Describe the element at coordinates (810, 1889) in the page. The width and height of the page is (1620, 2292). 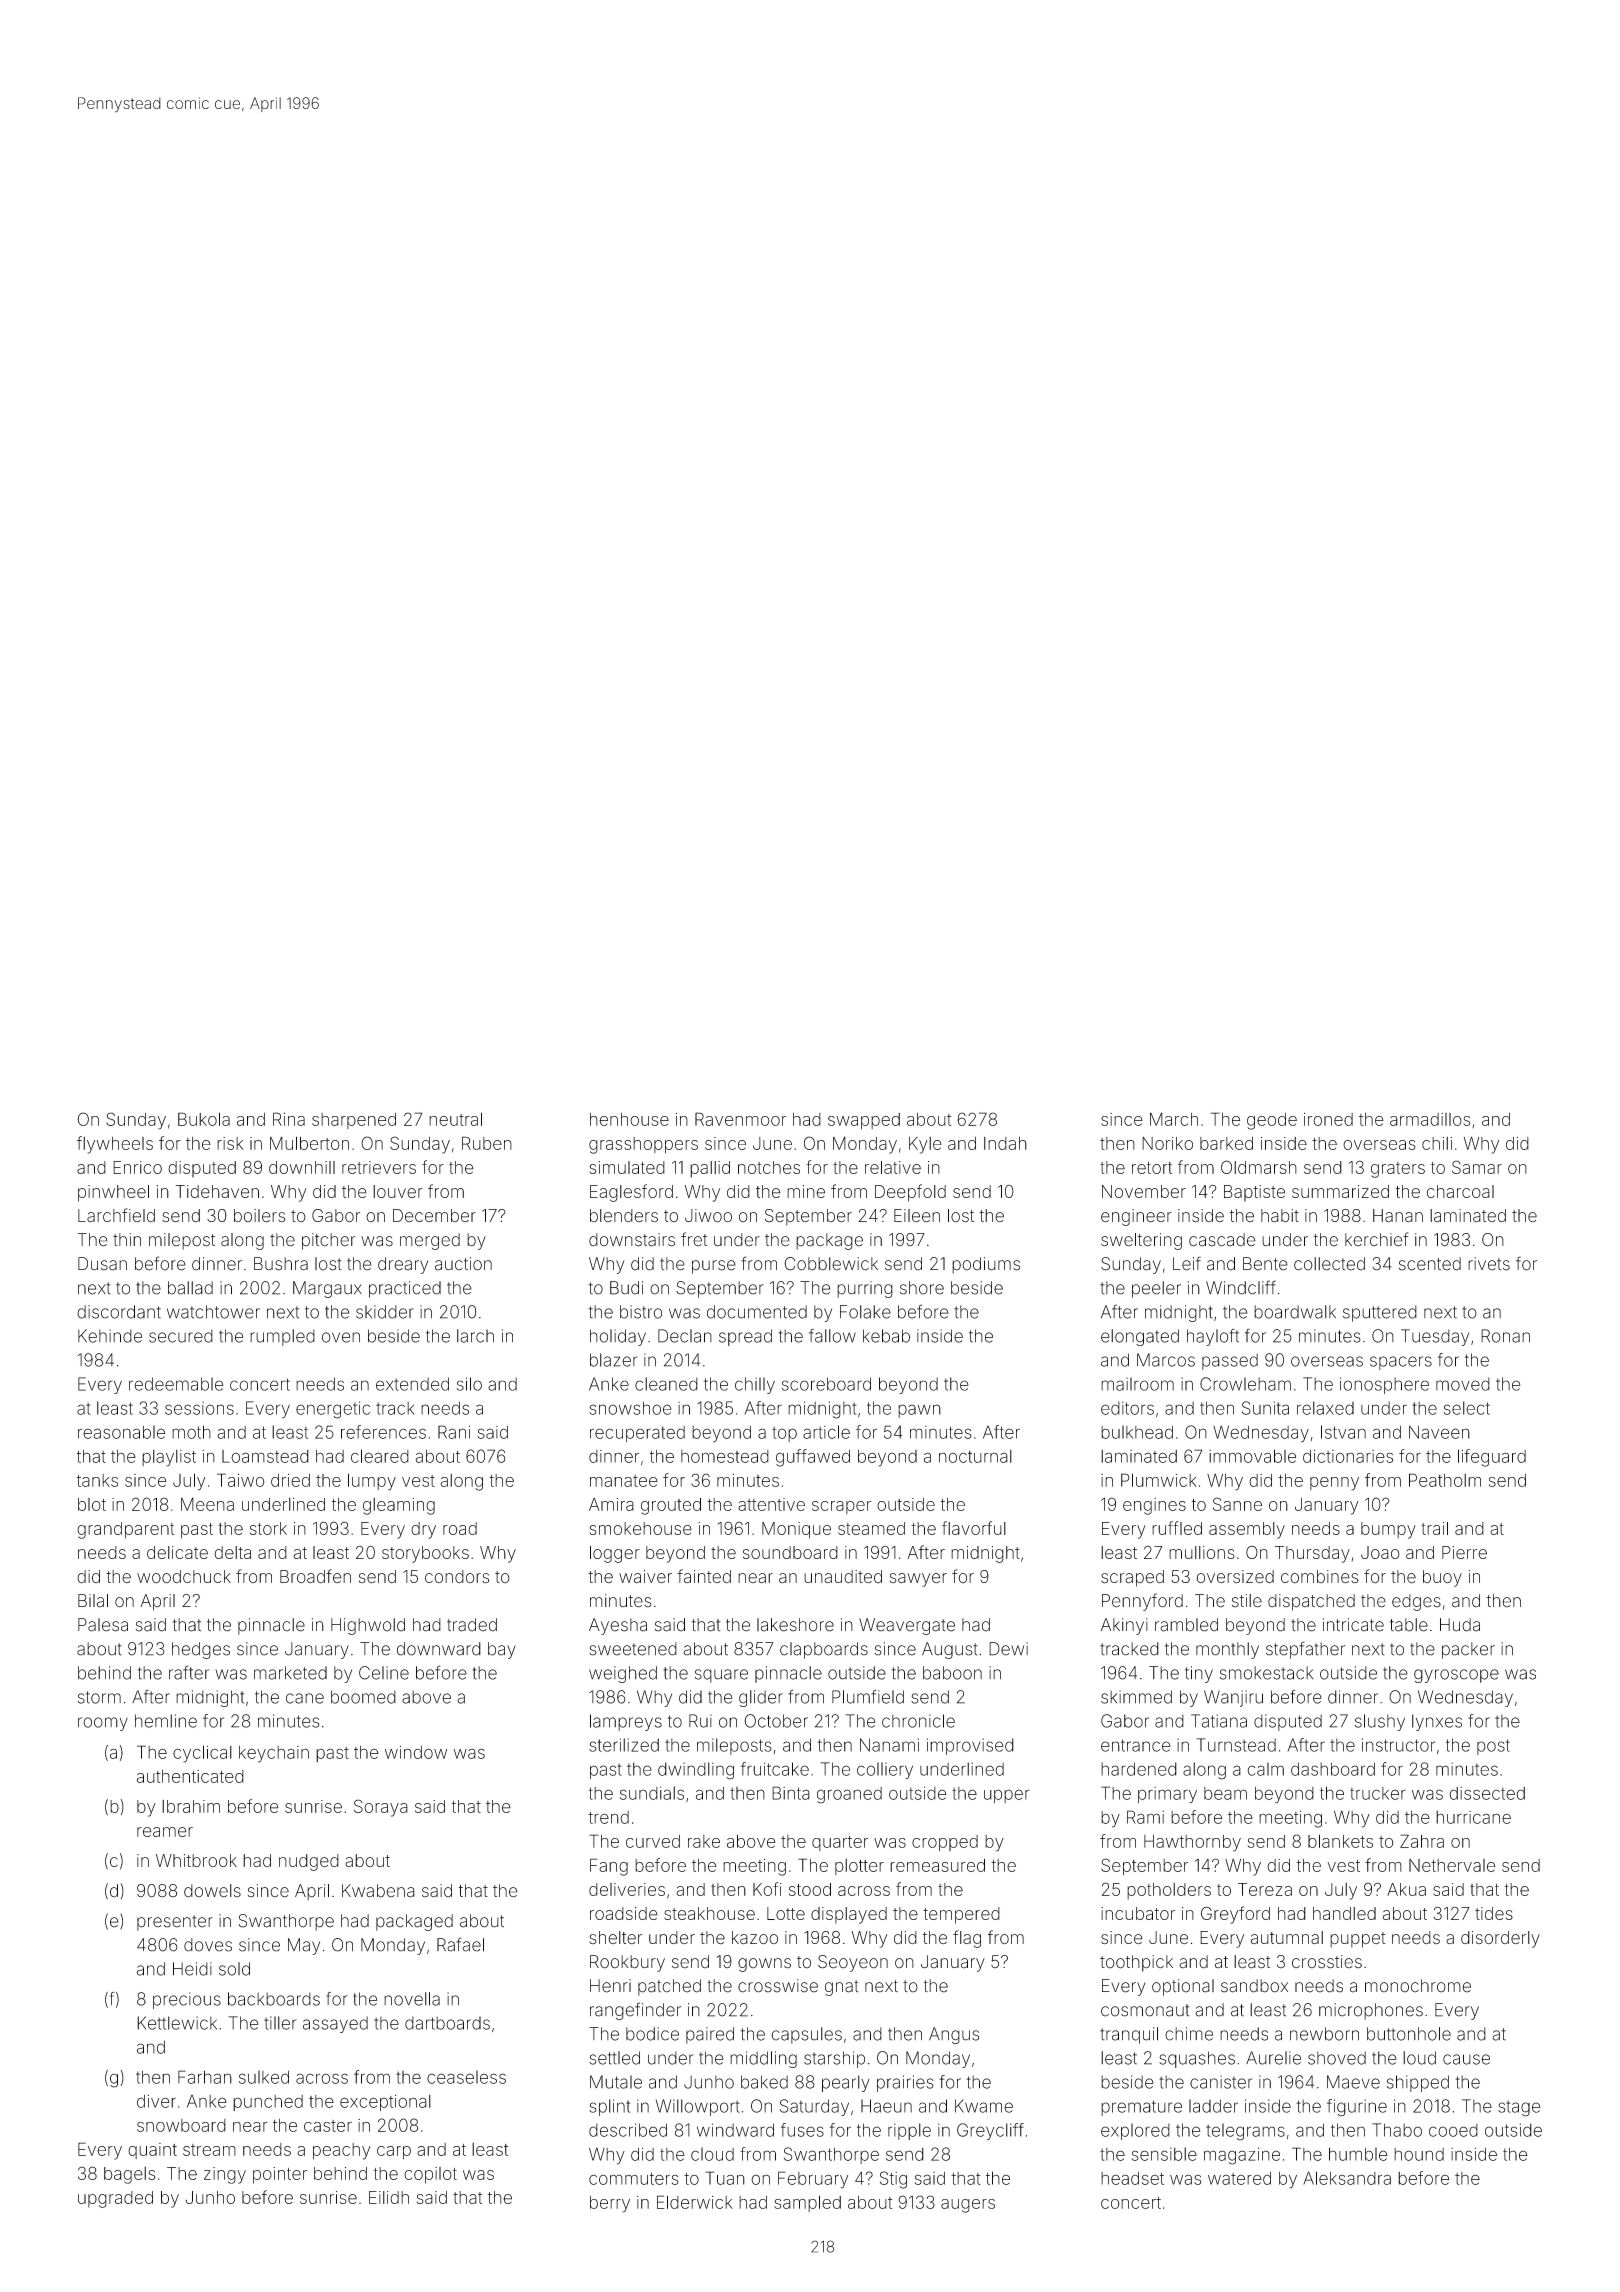
I see `stood` at that location.
